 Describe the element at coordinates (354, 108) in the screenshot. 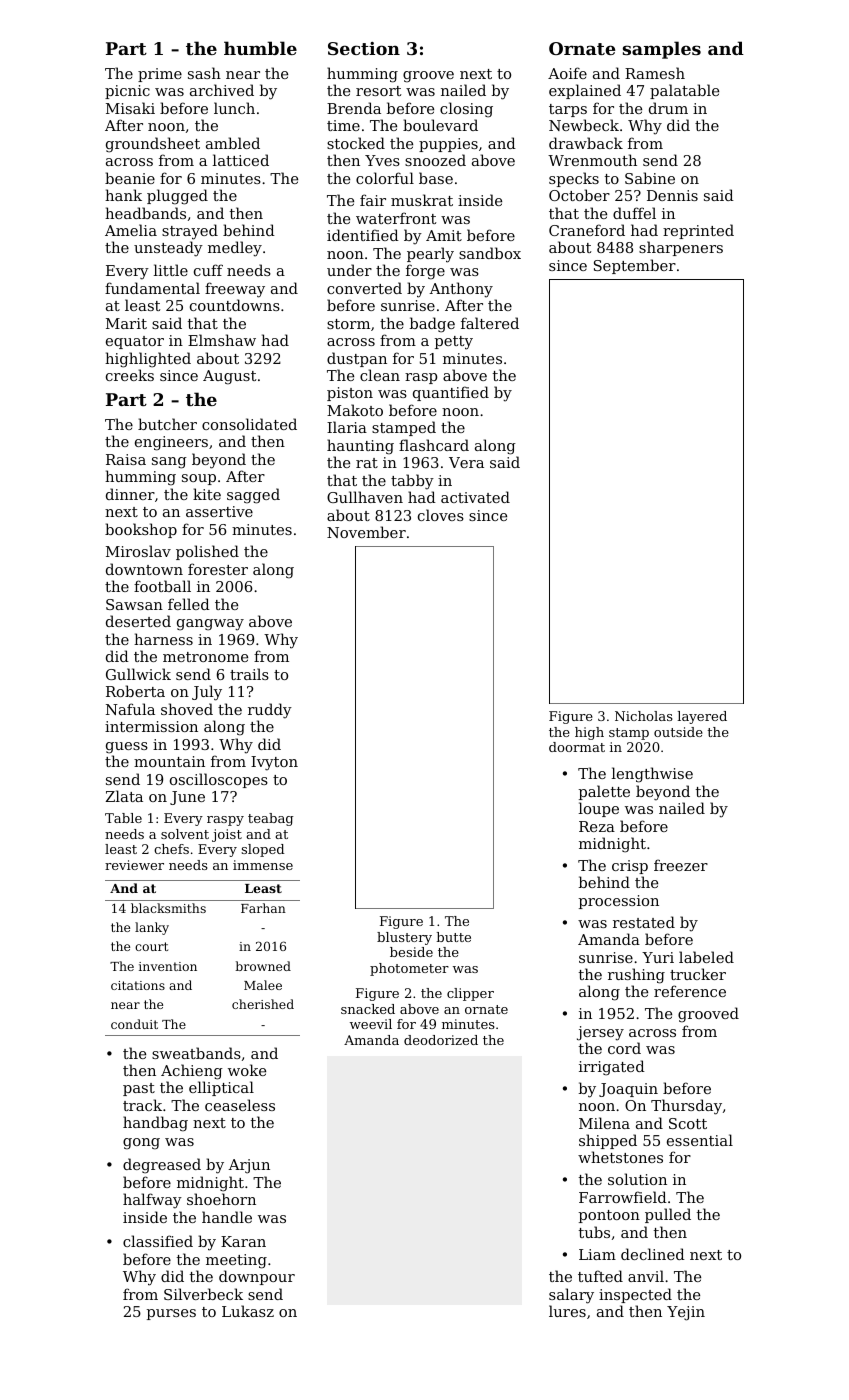

I see `Brenda` at that location.
